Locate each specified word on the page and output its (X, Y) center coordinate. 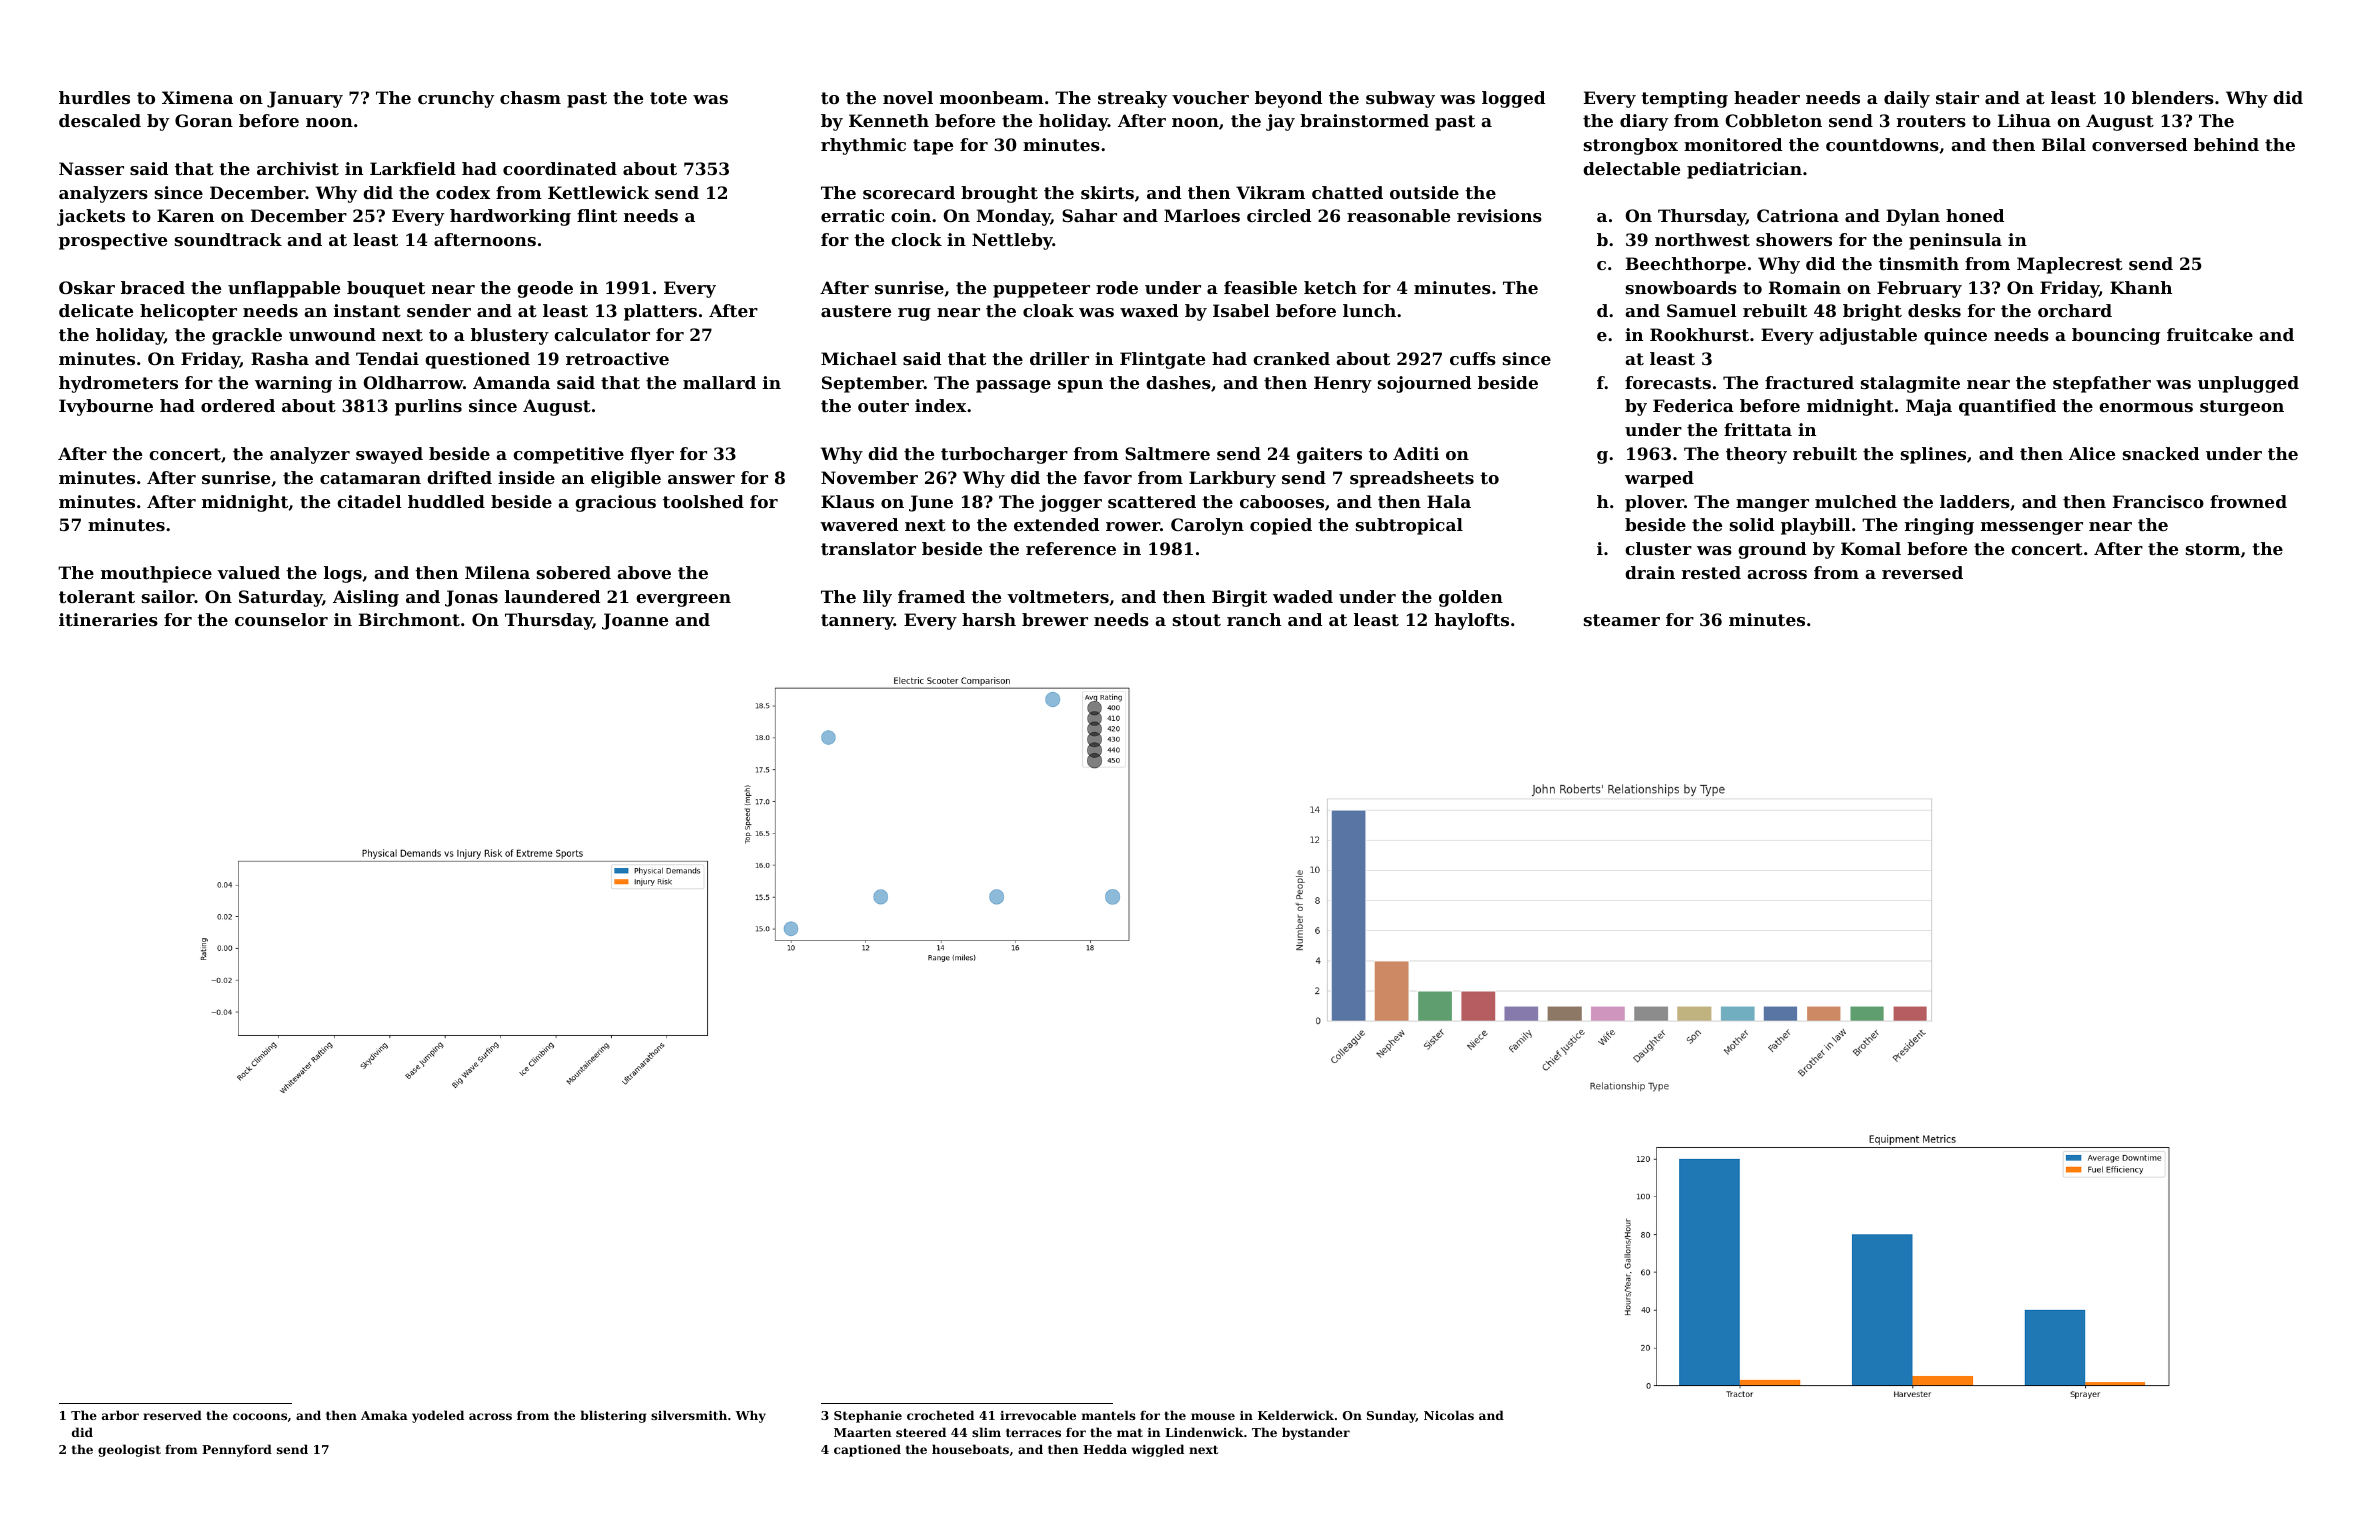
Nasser (91, 168)
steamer (1622, 620)
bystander (1316, 1433)
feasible (1260, 287)
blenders (2173, 97)
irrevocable (1038, 1415)
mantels (1109, 1415)
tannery (857, 622)
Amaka (384, 1415)
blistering (613, 1416)
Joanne (635, 621)
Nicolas (1449, 1415)
